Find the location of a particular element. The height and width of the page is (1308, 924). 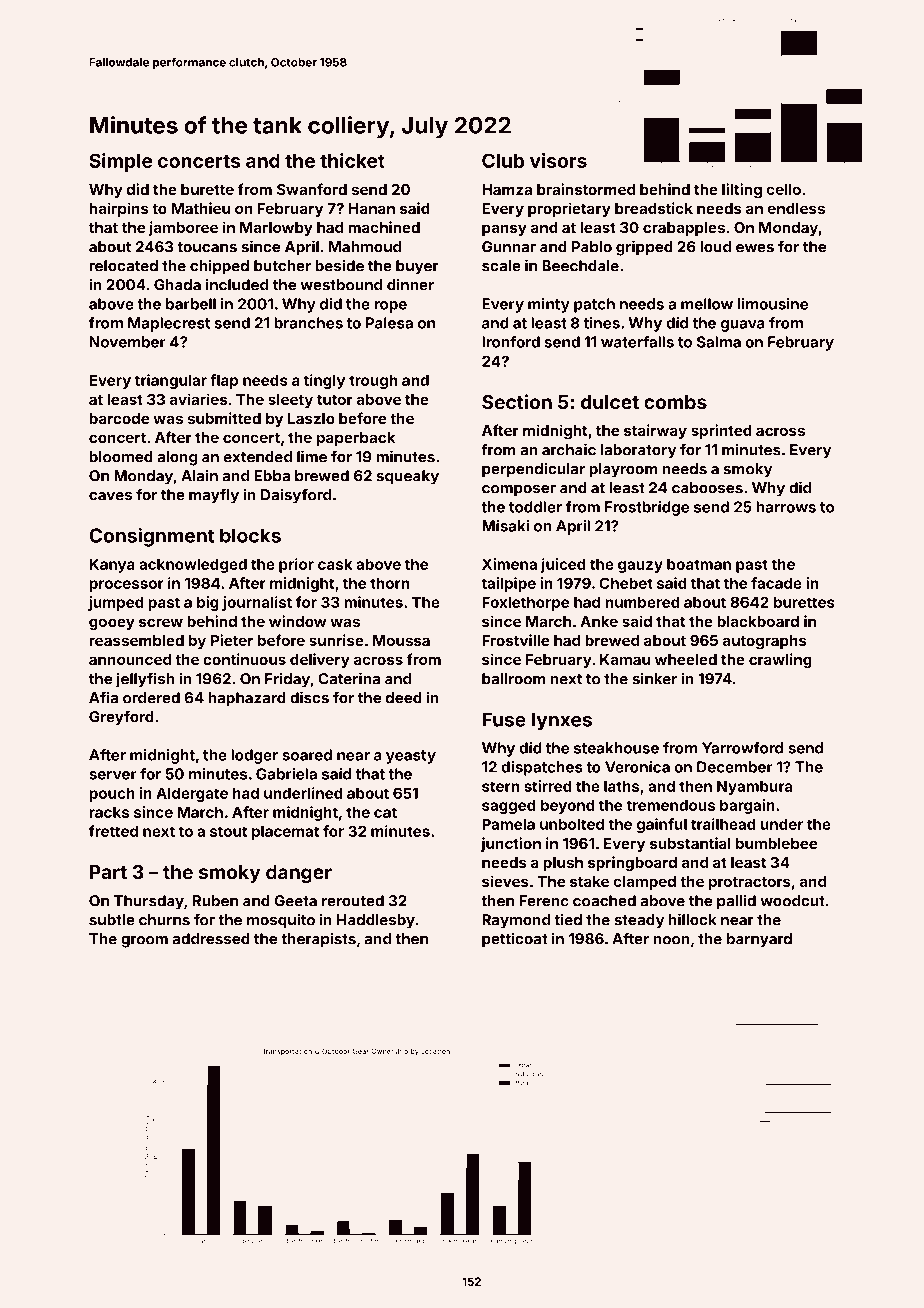

Hanan is located at coordinates (372, 208).
